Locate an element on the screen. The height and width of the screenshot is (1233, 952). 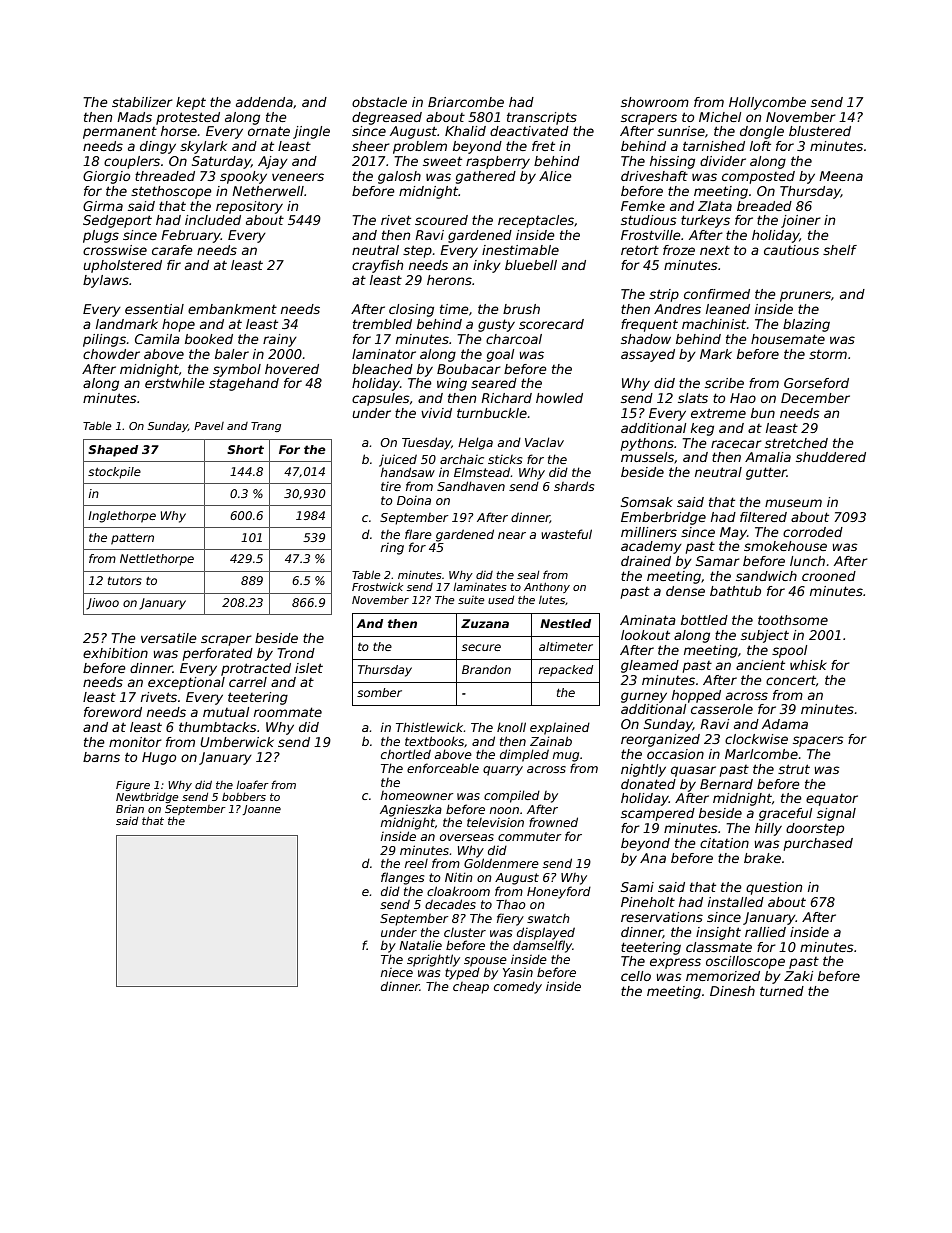
hilly is located at coordinates (768, 829).
